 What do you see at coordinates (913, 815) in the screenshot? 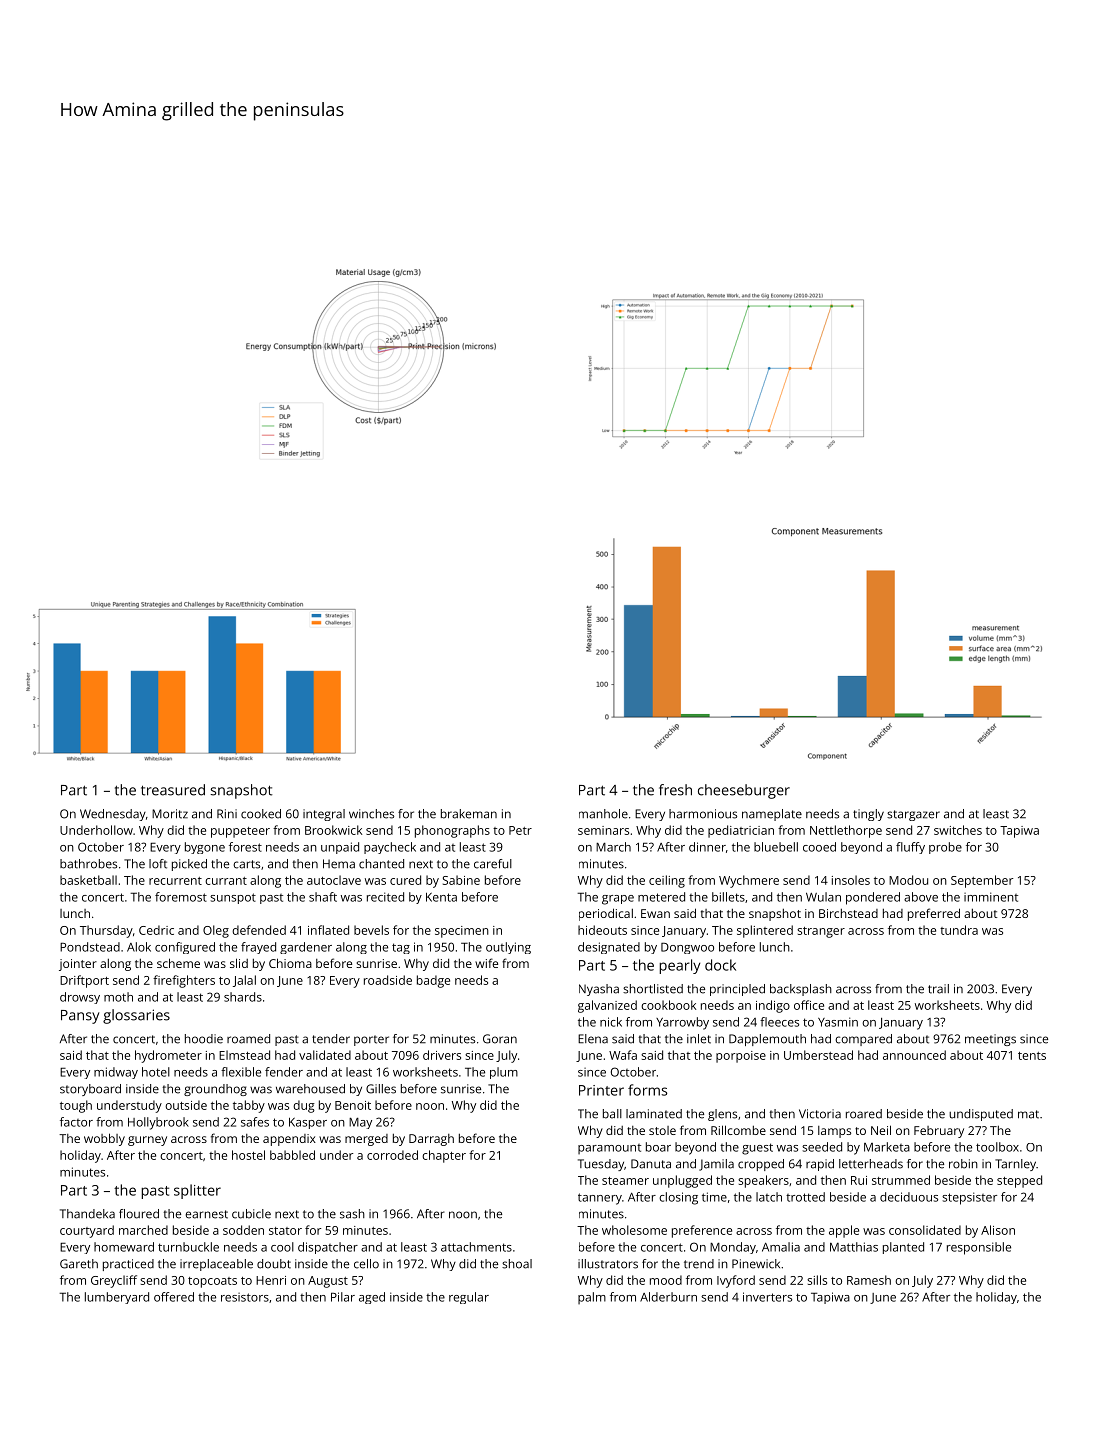
I see `stargazer` at bounding box center [913, 815].
